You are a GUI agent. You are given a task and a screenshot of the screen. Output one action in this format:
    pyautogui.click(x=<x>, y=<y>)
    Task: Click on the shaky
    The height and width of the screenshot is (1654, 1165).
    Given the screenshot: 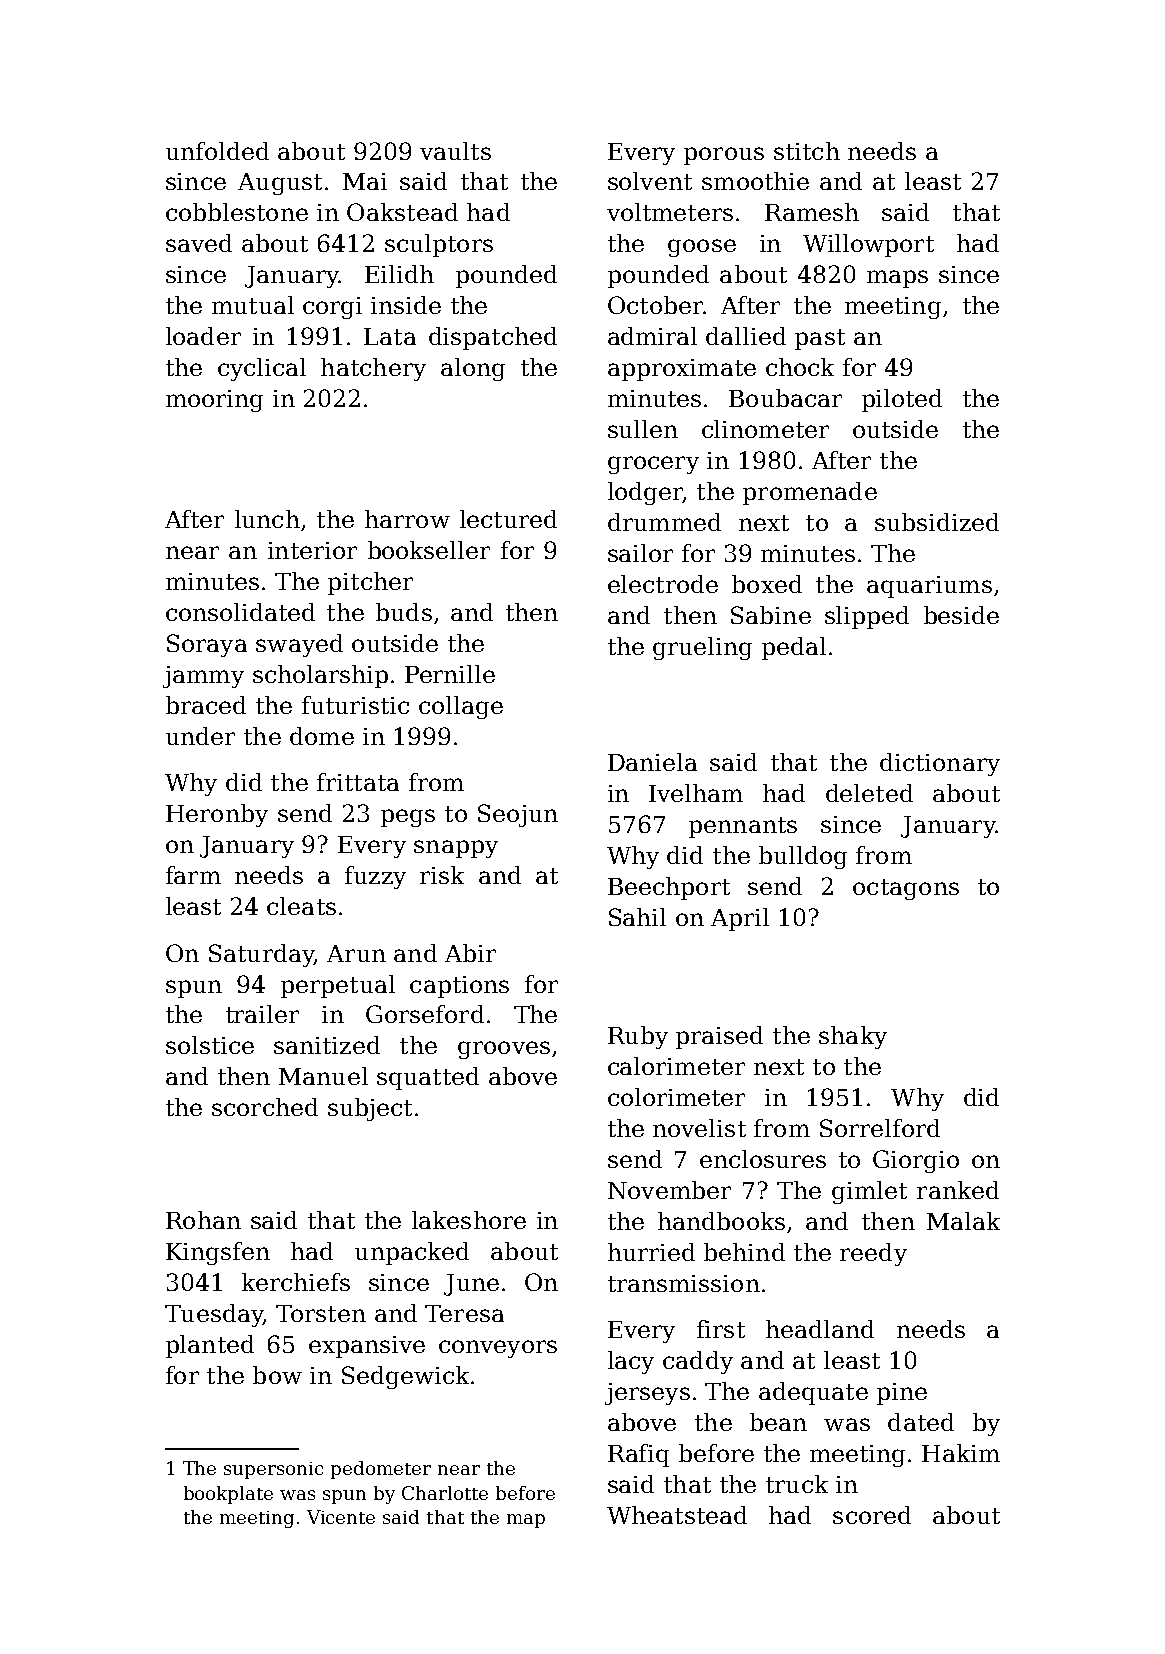 What is the action you would take?
    pyautogui.click(x=853, y=1037)
